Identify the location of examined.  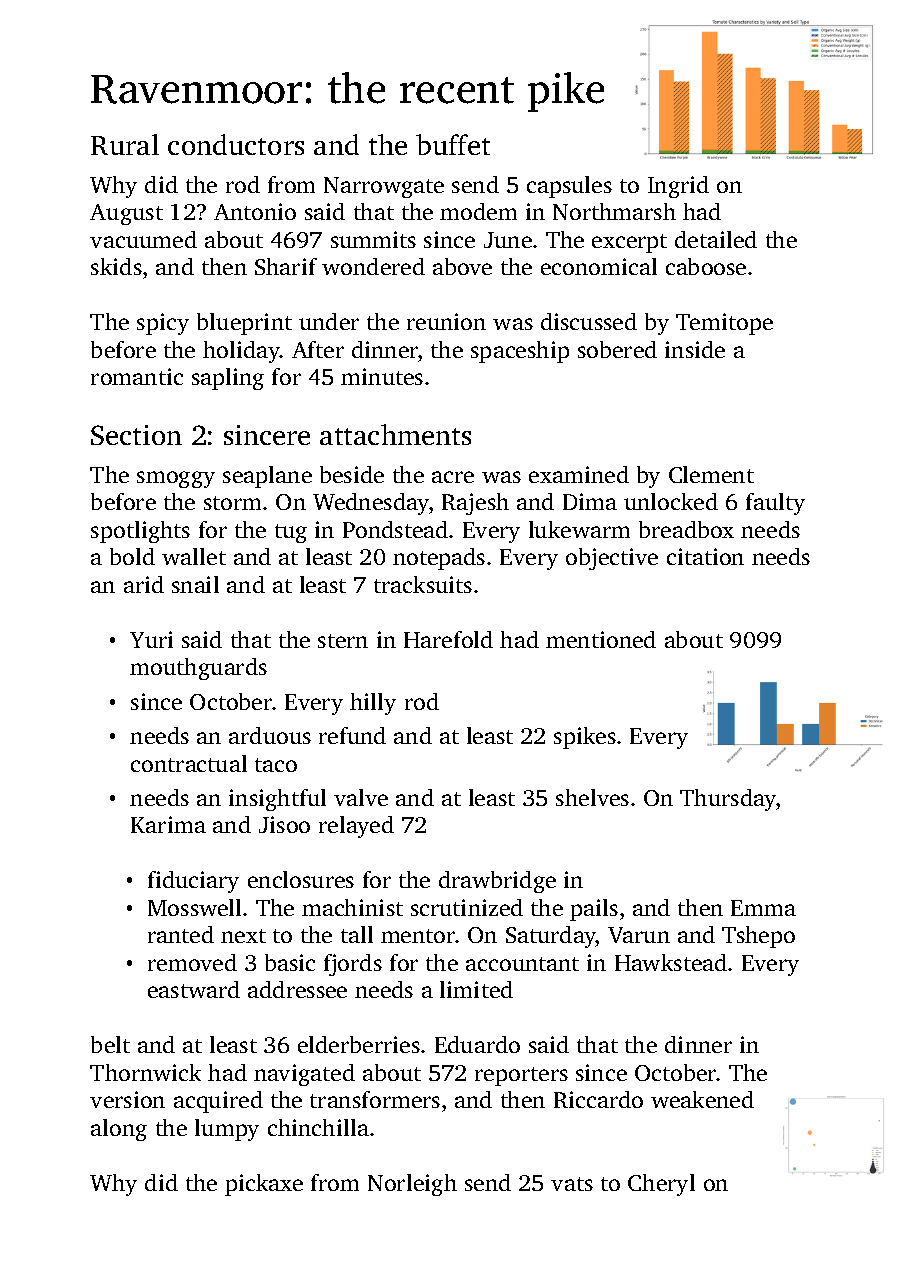
(579, 474).
